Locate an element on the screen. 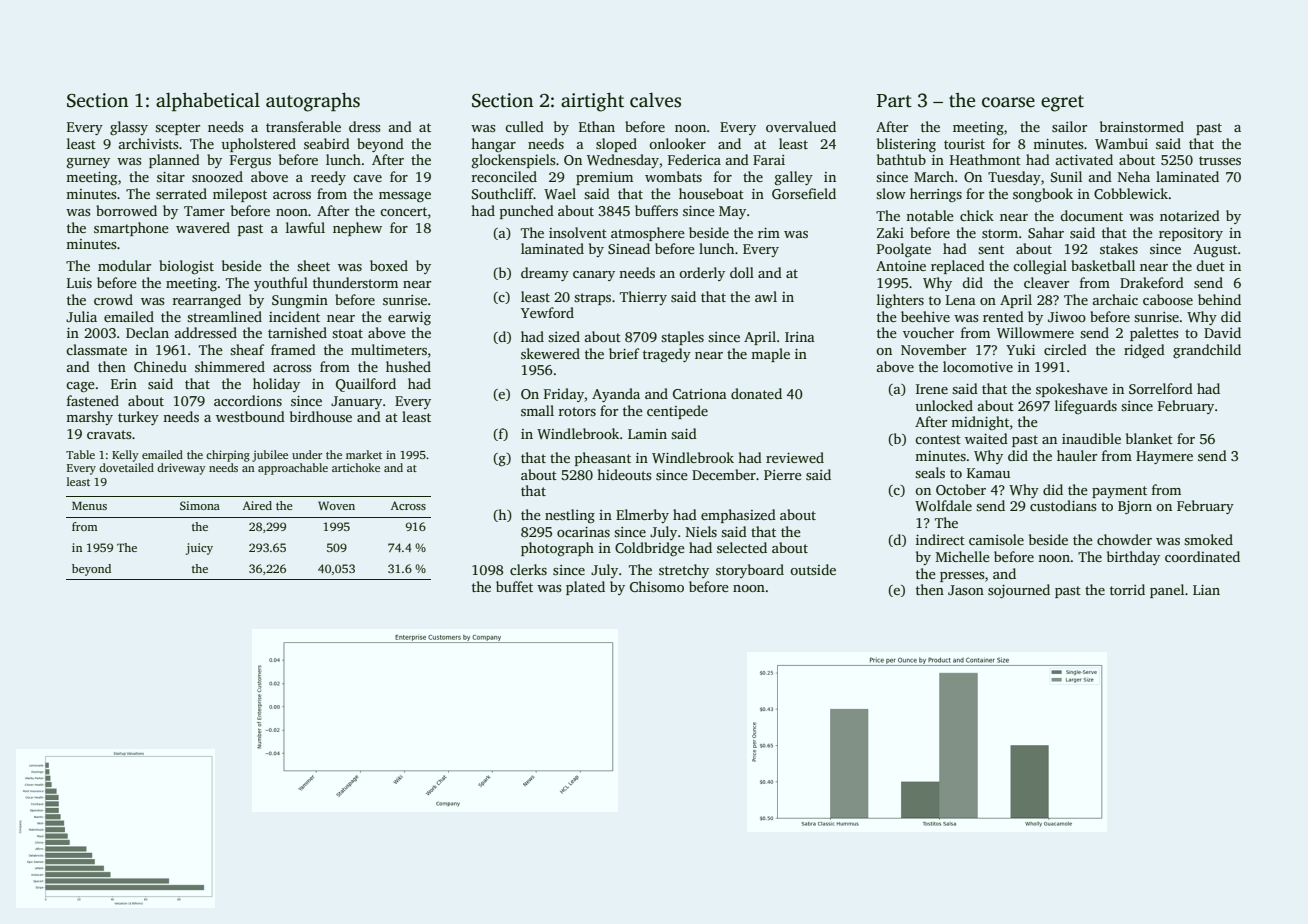 The width and height of the screenshot is (1308, 924). buffet is located at coordinates (514, 586).
